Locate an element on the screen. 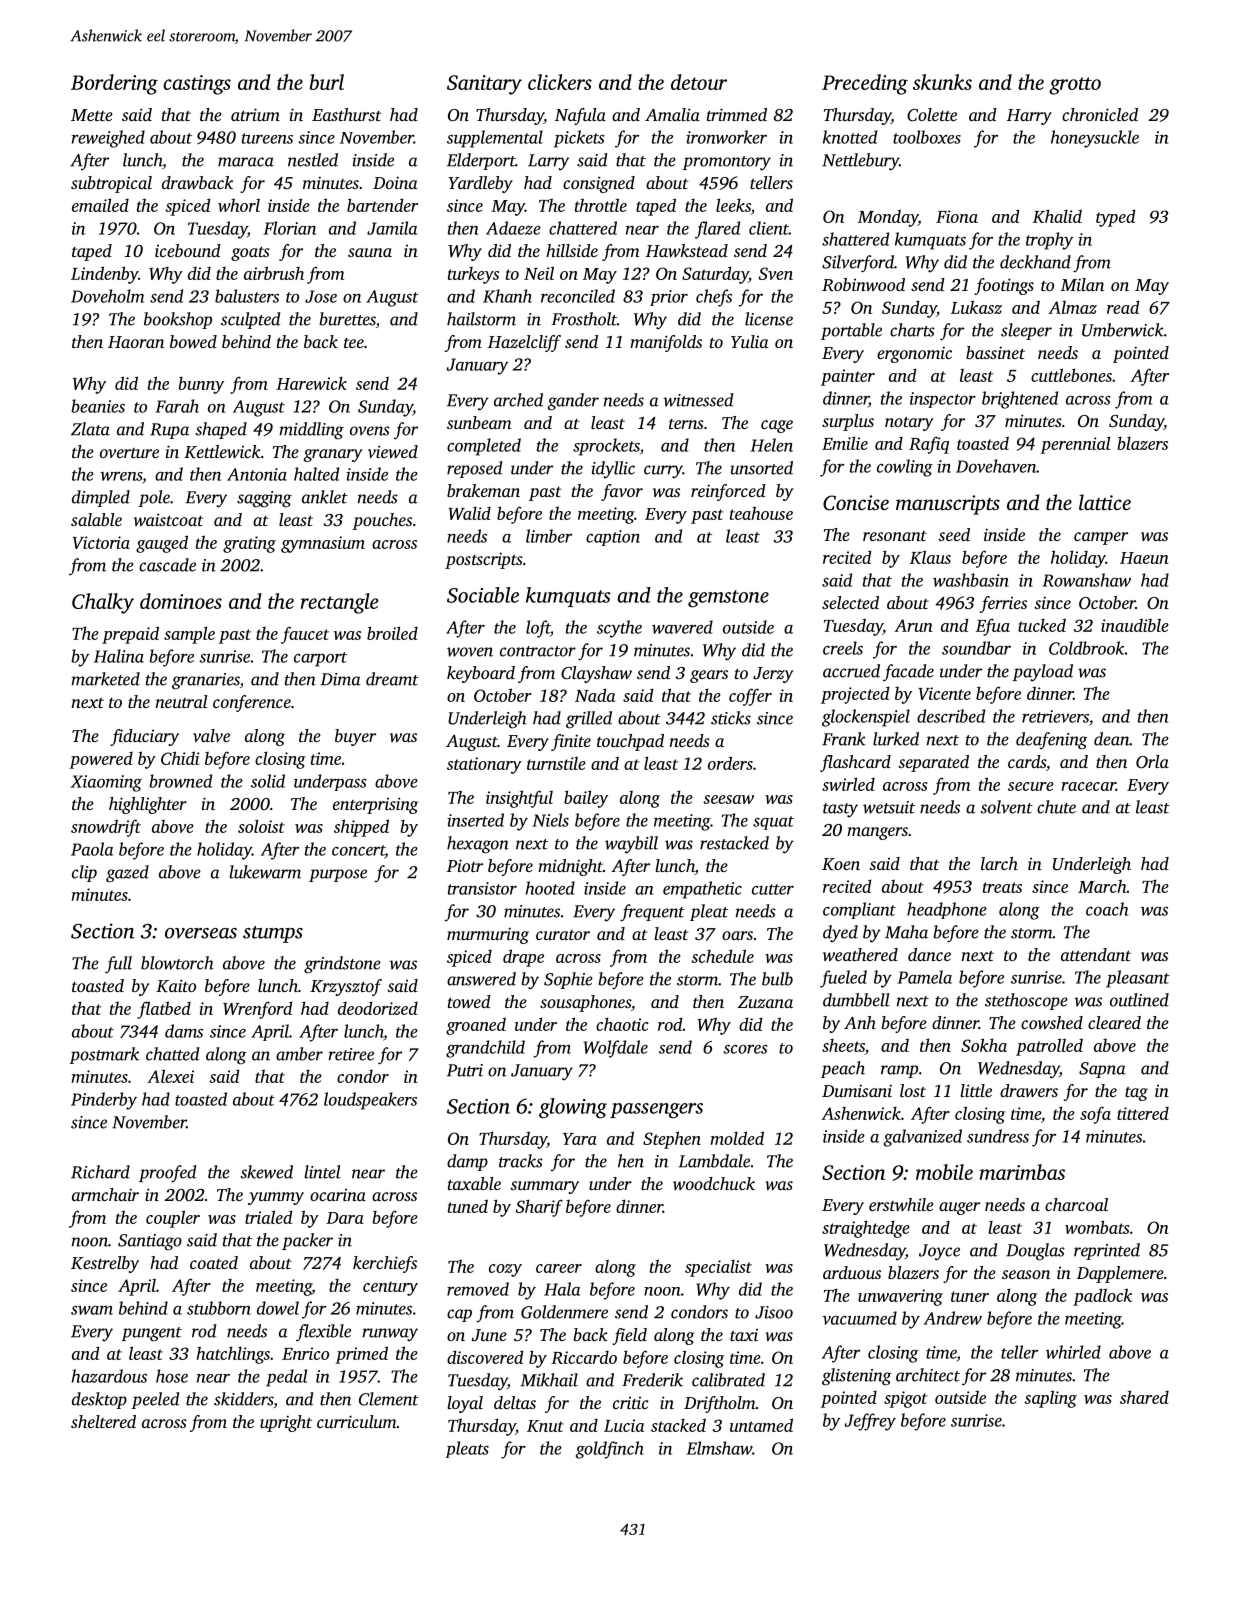 This screenshot has height=1605, width=1240. skunks is located at coordinates (942, 82).
